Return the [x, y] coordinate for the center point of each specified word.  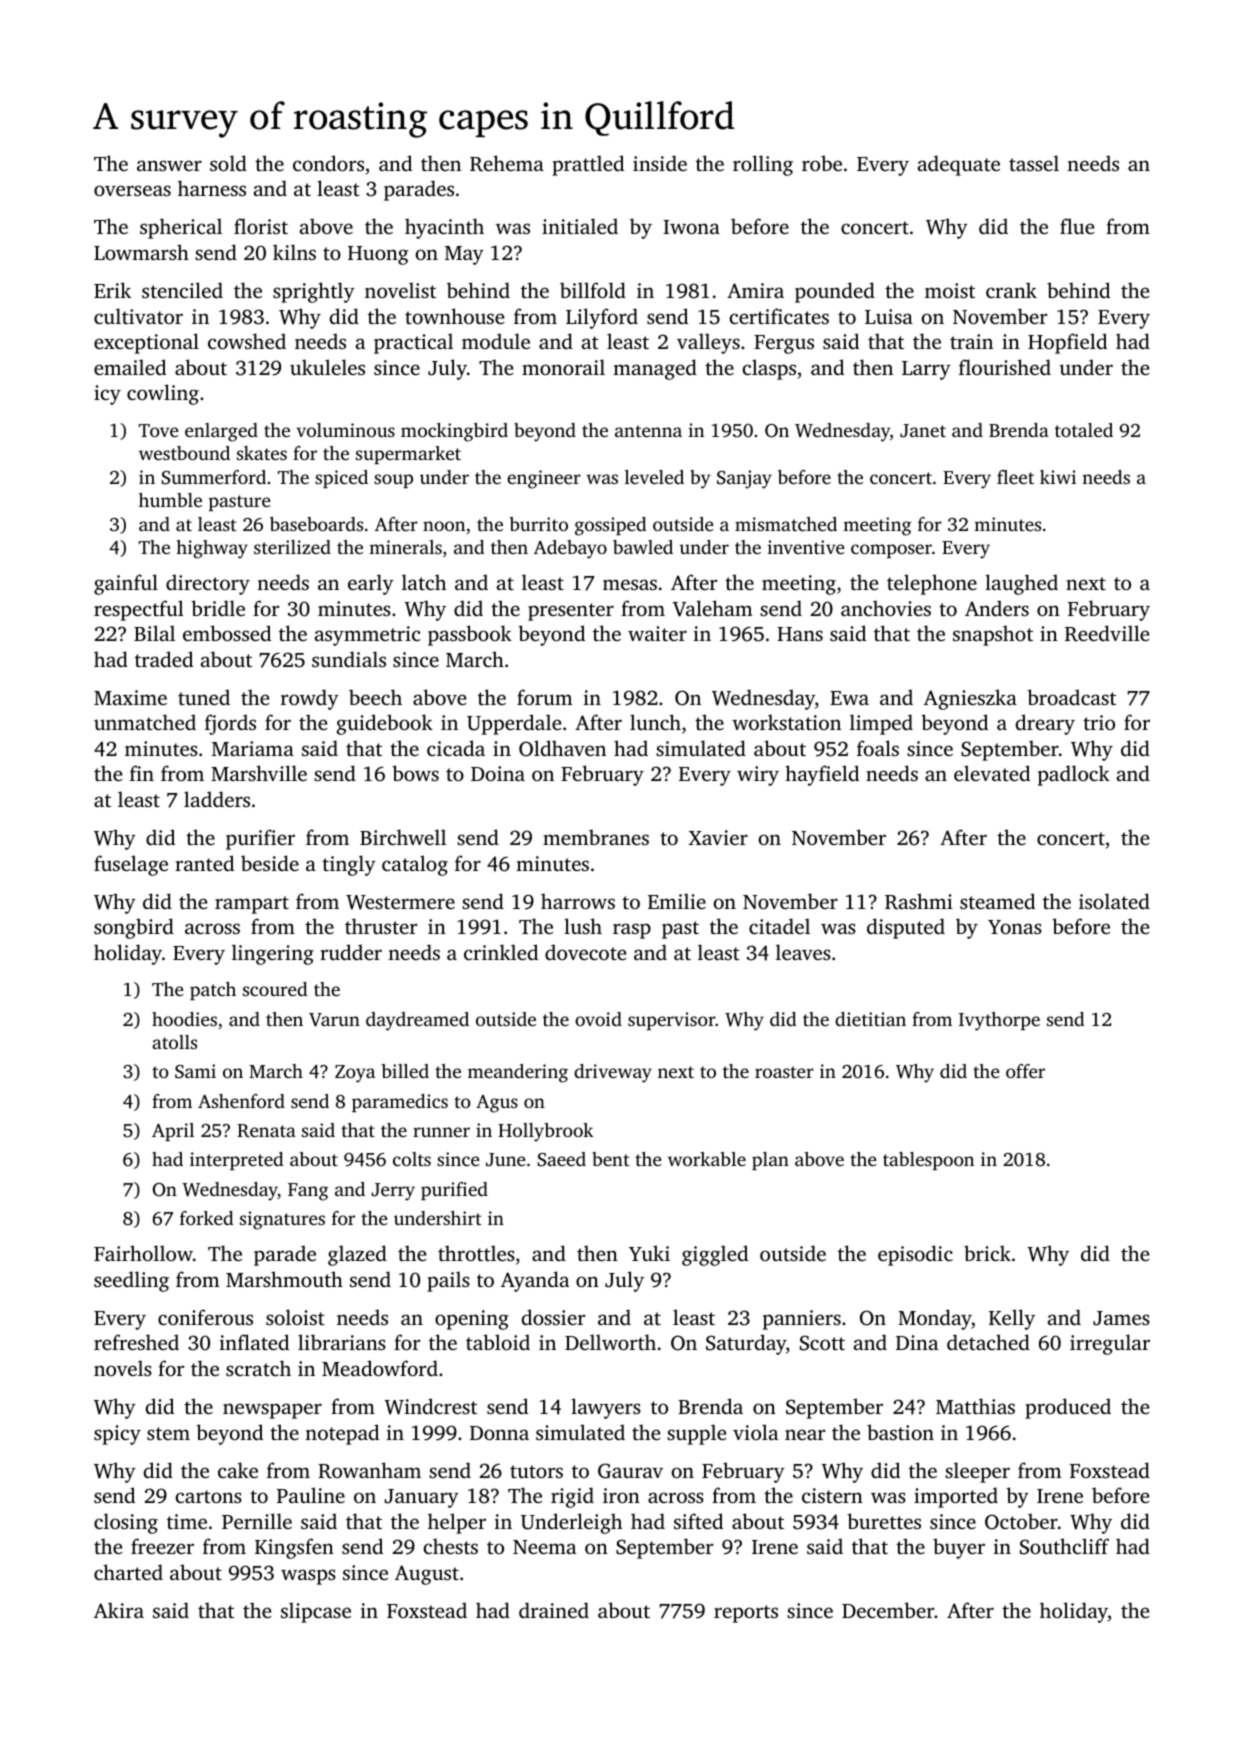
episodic [915, 1255]
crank [1011, 290]
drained [554, 1610]
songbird [134, 928]
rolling [763, 165]
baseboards [316, 524]
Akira [119, 1610]
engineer [544, 479]
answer [169, 165]
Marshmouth [284, 1279]
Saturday [746, 1344]
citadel [779, 926]
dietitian [870, 1019]
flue [1077, 226]
